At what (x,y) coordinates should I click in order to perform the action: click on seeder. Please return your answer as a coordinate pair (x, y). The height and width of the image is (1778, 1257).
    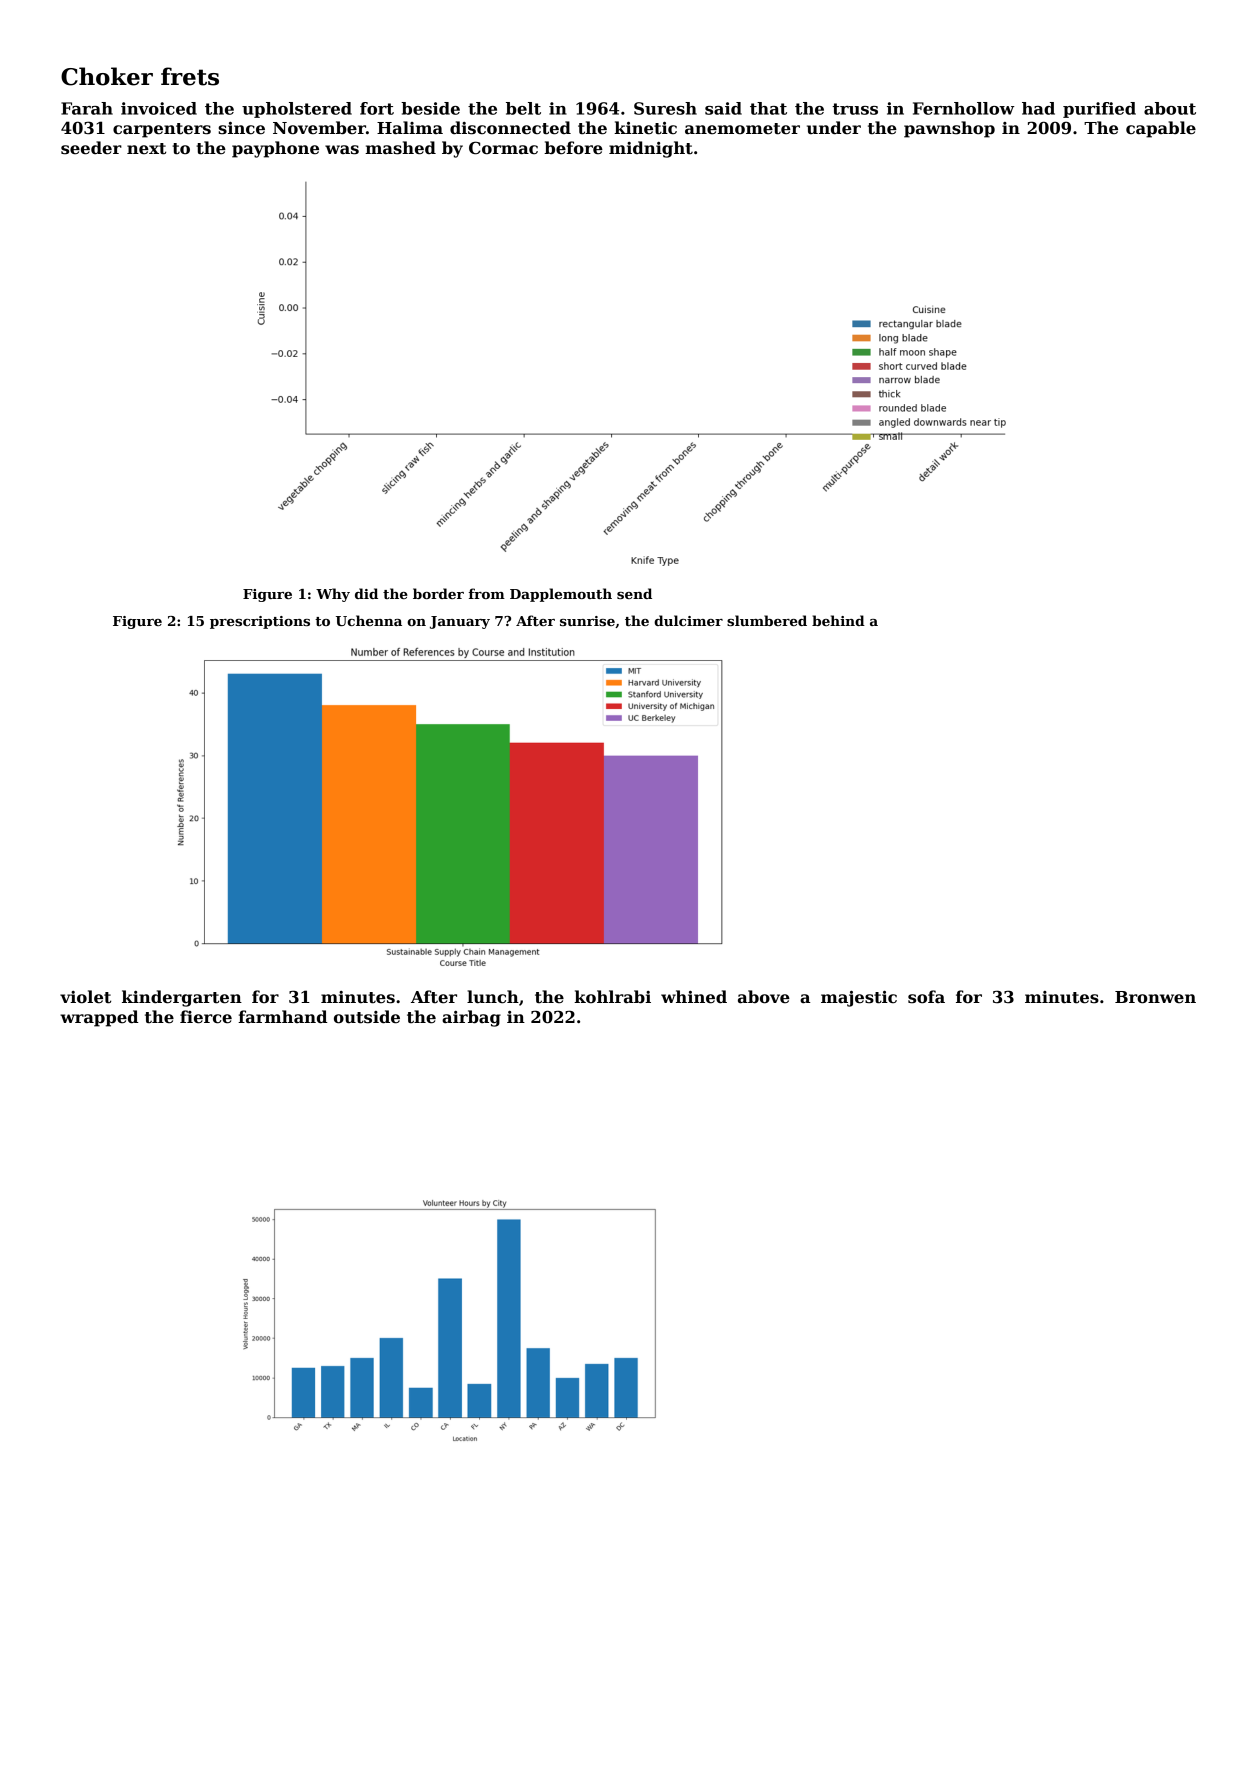
    Looking at the image, I should click on (91, 148).
